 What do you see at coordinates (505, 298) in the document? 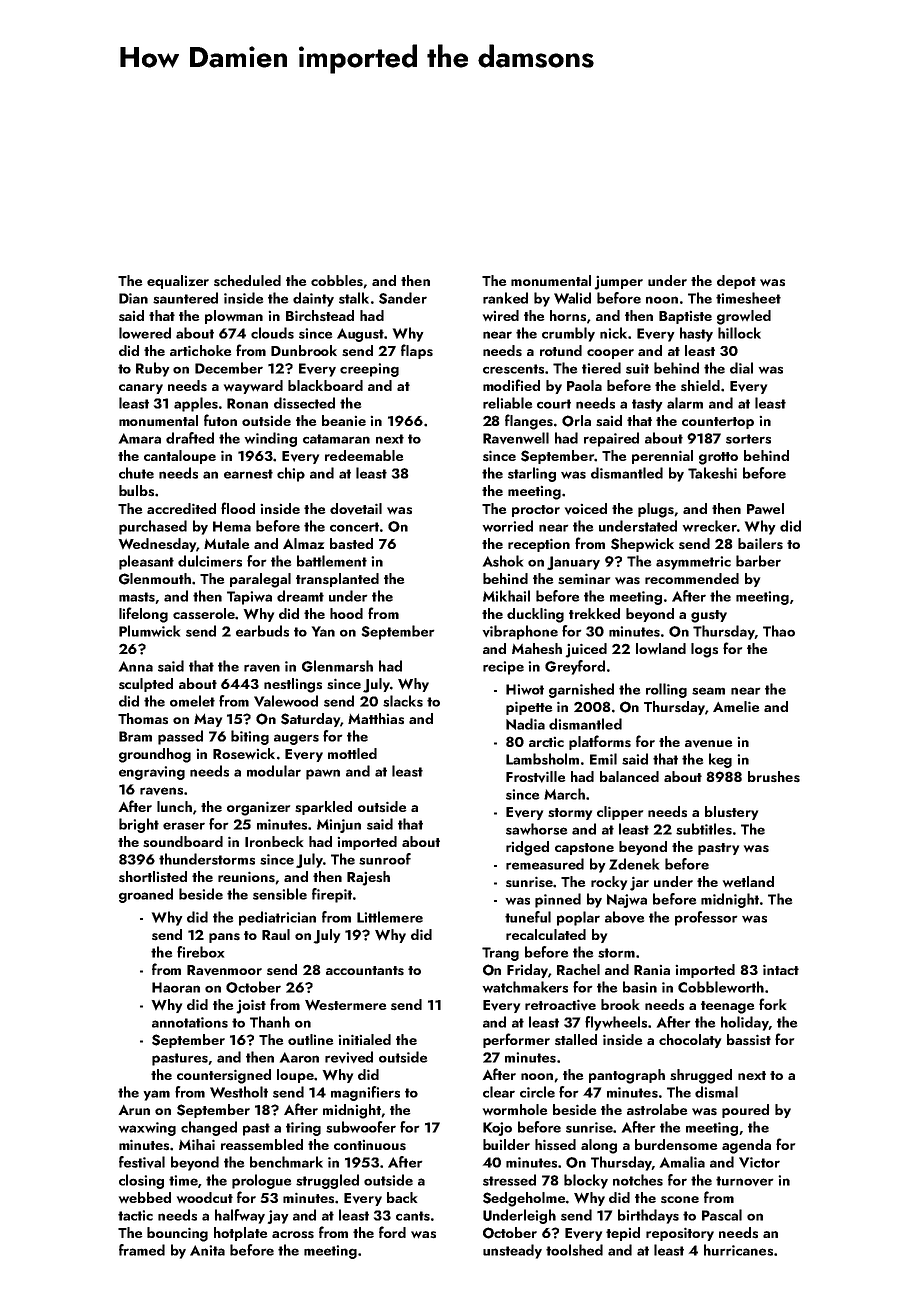
I see `ranked` at bounding box center [505, 298].
